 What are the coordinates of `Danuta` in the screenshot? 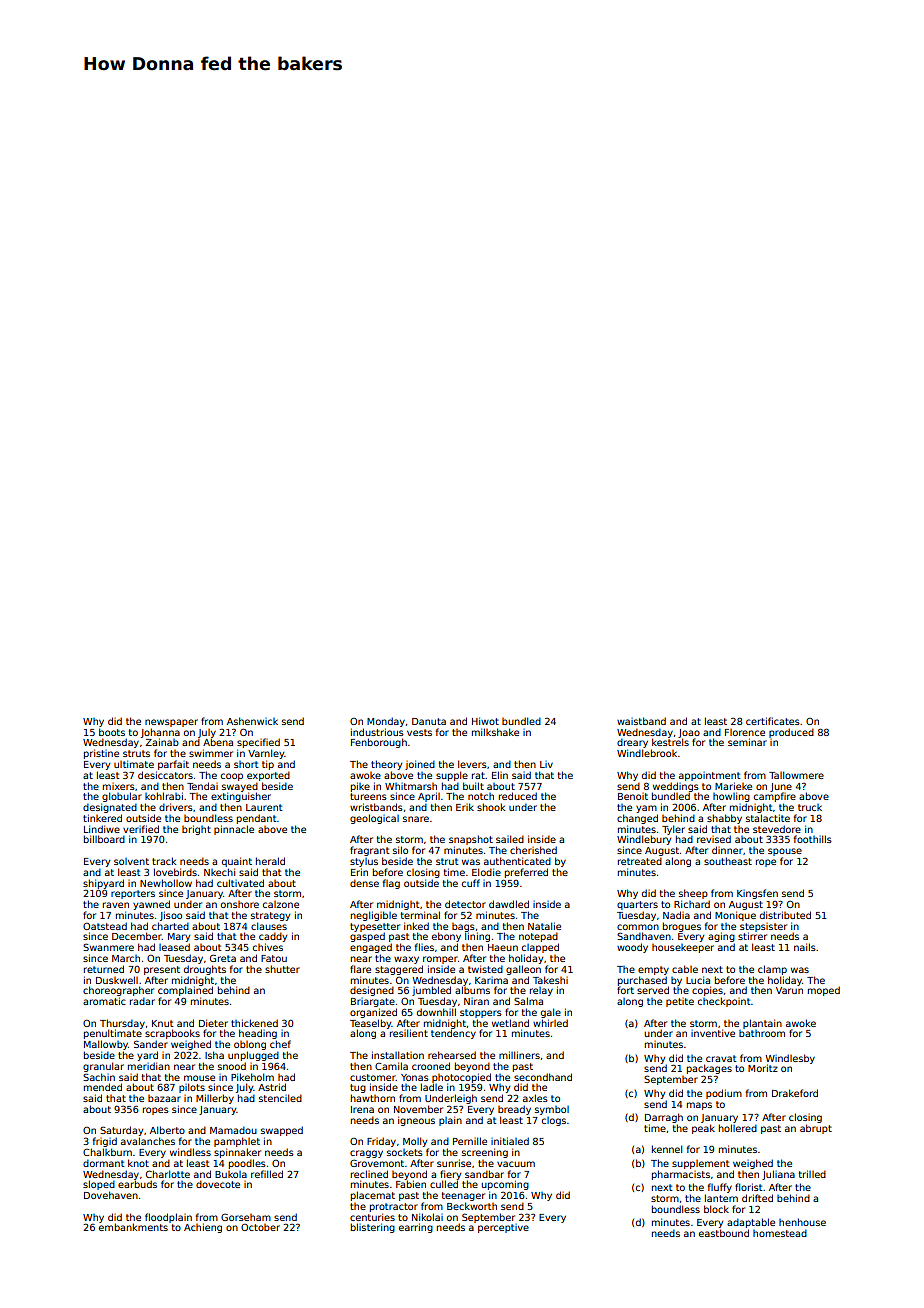 It's located at (429, 721).
